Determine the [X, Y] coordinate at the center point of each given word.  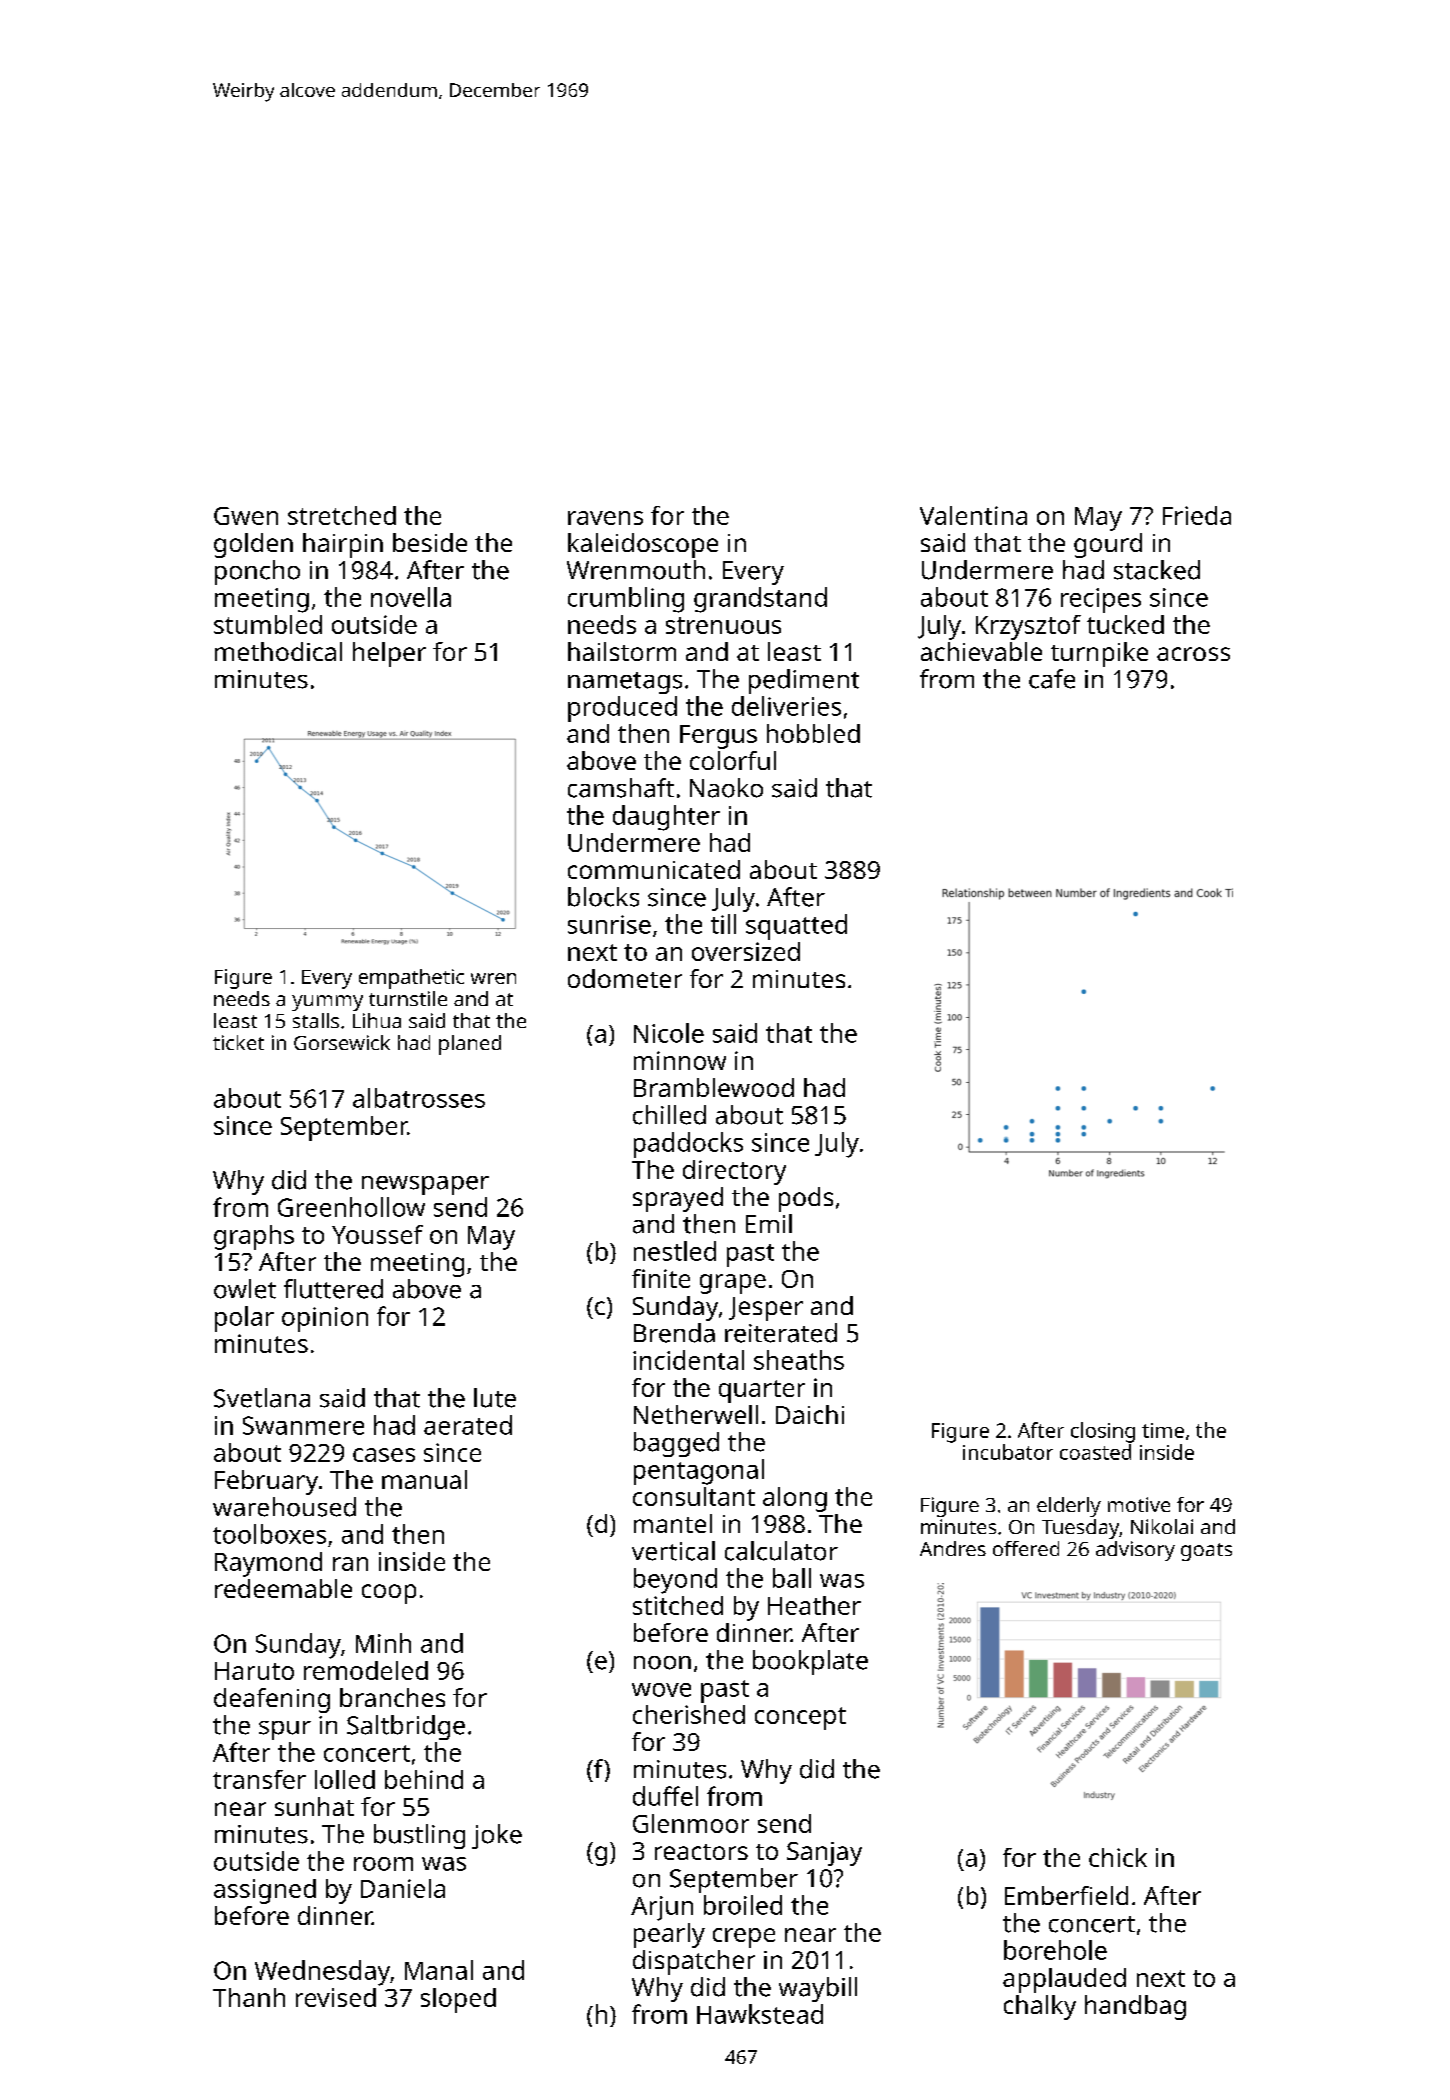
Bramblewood [714, 1087]
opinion [325, 1319]
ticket [238, 1042]
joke [497, 1836]
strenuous [723, 625]
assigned [265, 1891]
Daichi [810, 1414]
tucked [1125, 624]
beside [430, 542]
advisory [1135, 1551]
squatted [796, 927]
